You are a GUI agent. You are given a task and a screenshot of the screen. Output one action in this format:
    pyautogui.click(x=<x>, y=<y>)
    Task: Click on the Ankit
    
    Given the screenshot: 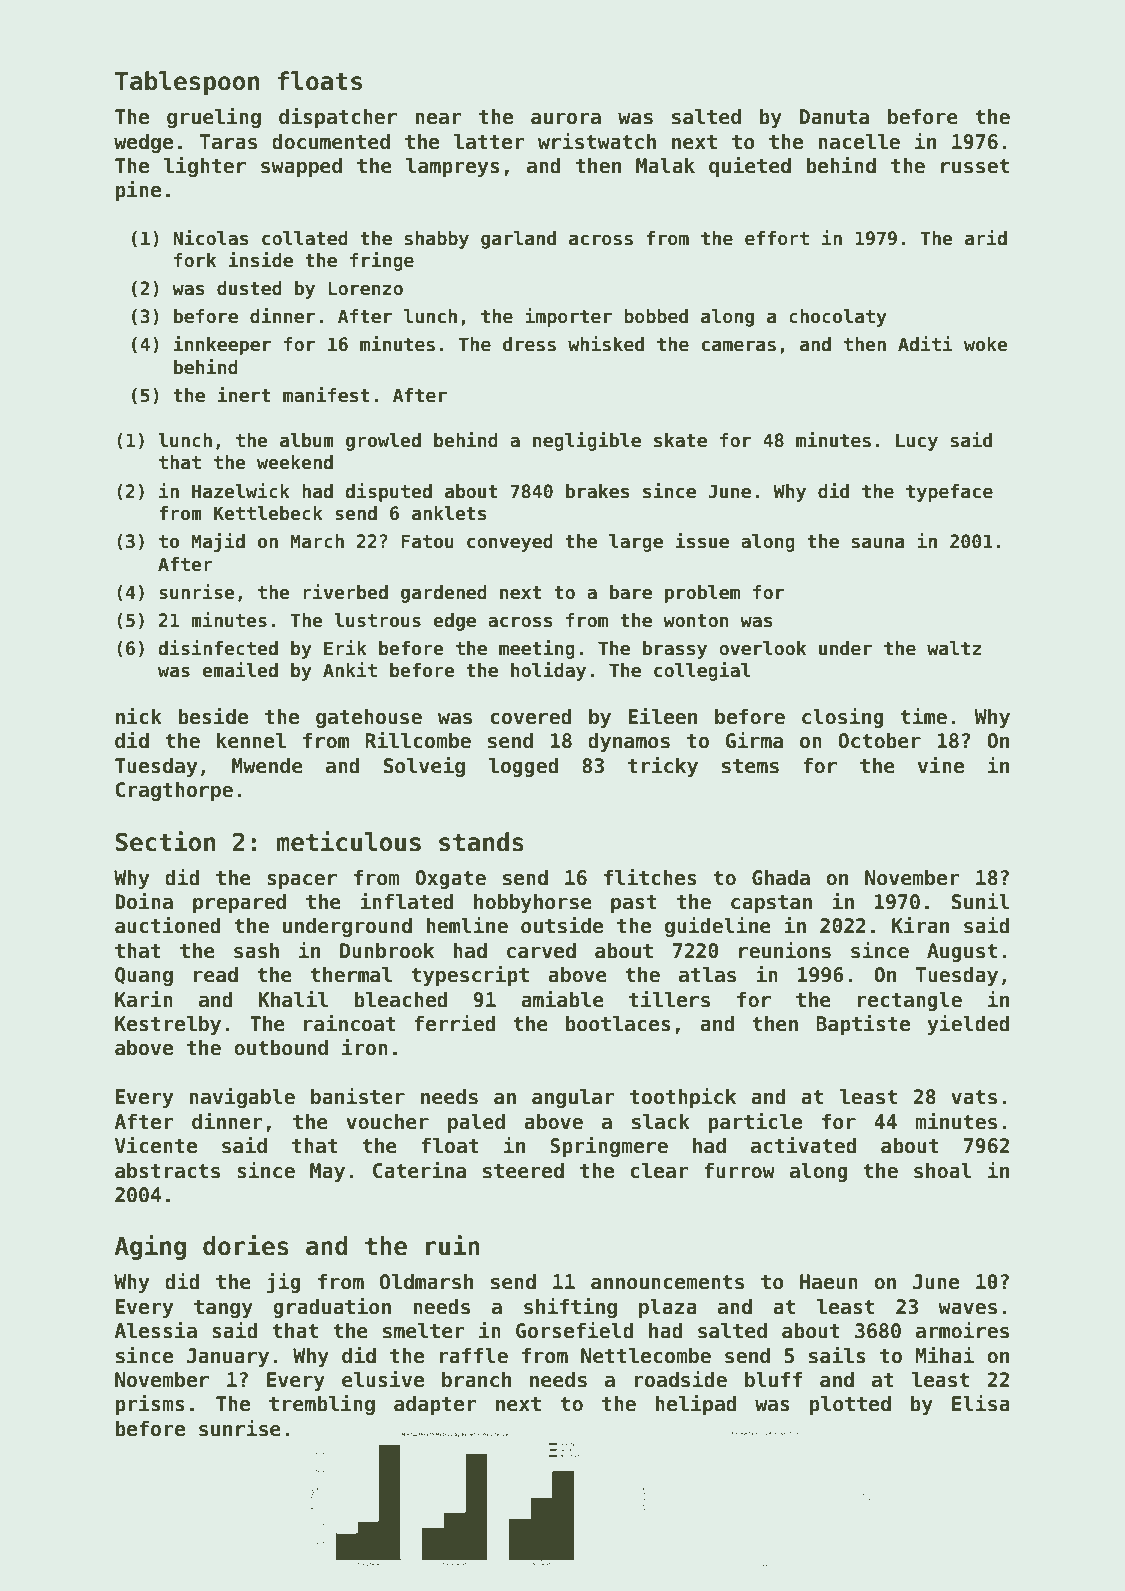 What is the action you would take?
    pyautogui.click(x=350, y=669)
